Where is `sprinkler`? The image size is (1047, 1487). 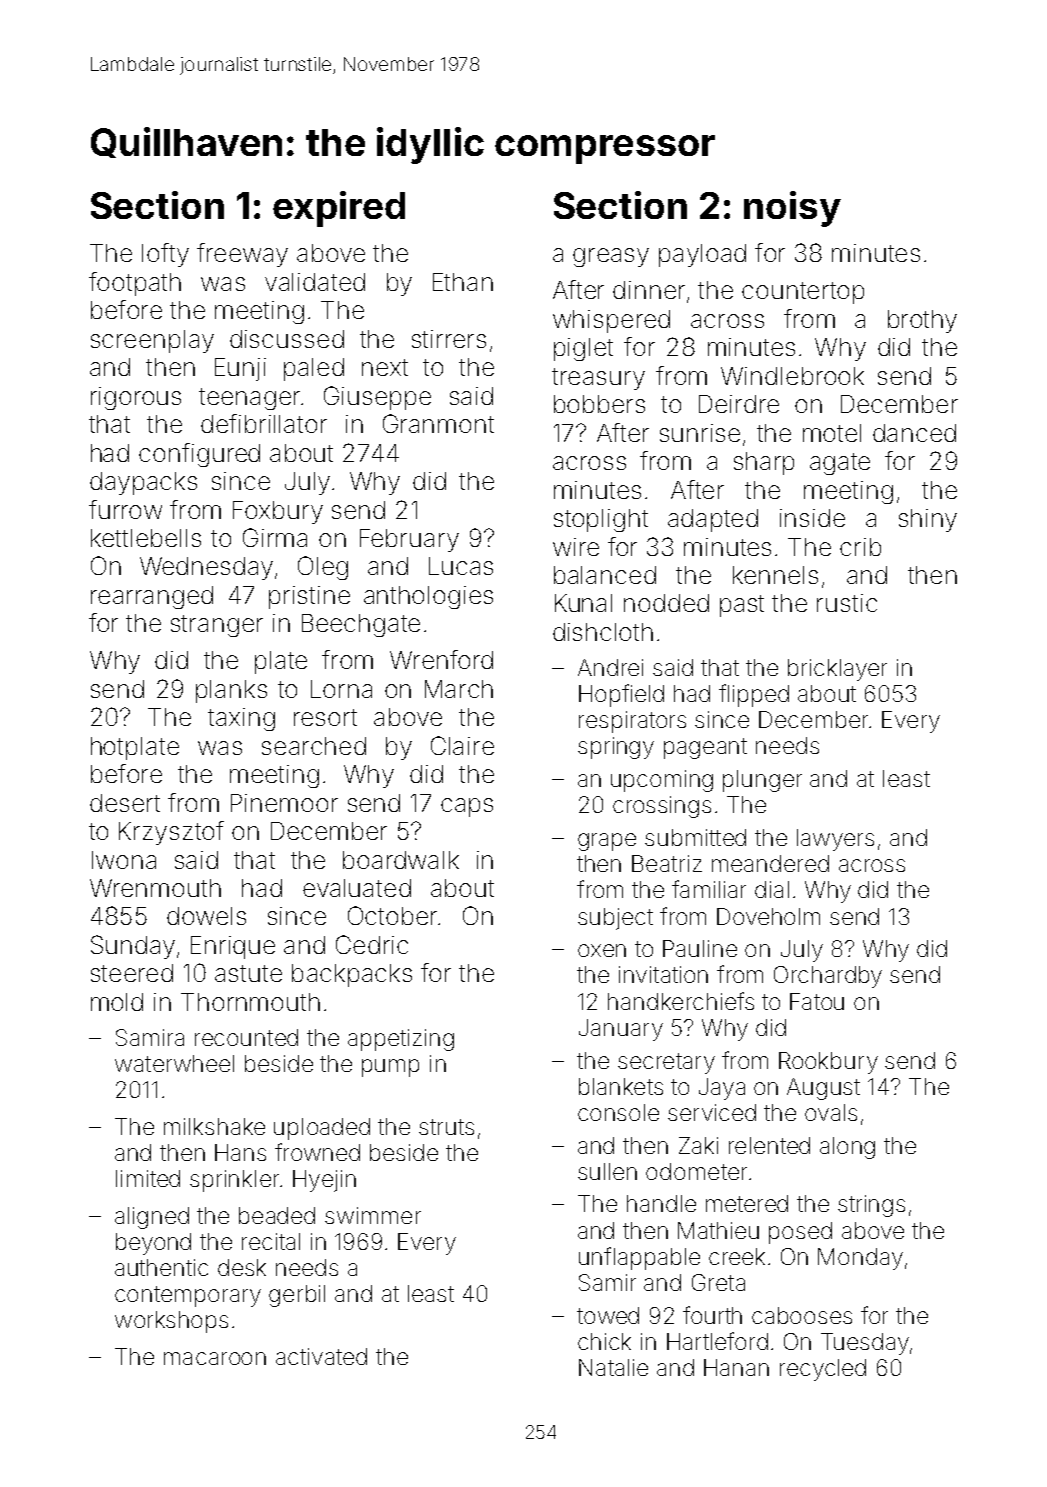 sprinkler is located at coordinates (234, 1181).
